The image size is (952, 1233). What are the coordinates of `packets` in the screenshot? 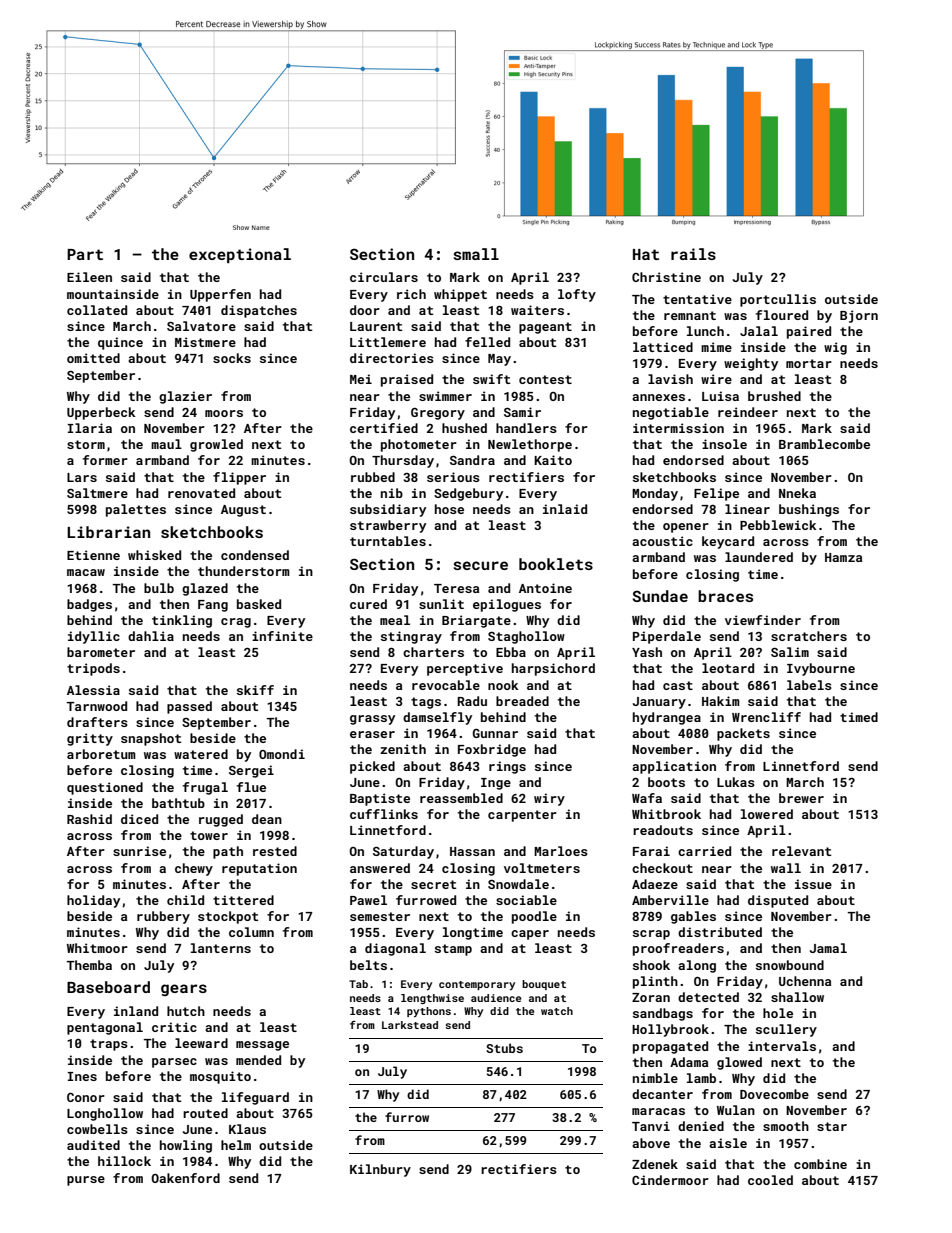 It's located at (743, 734).
